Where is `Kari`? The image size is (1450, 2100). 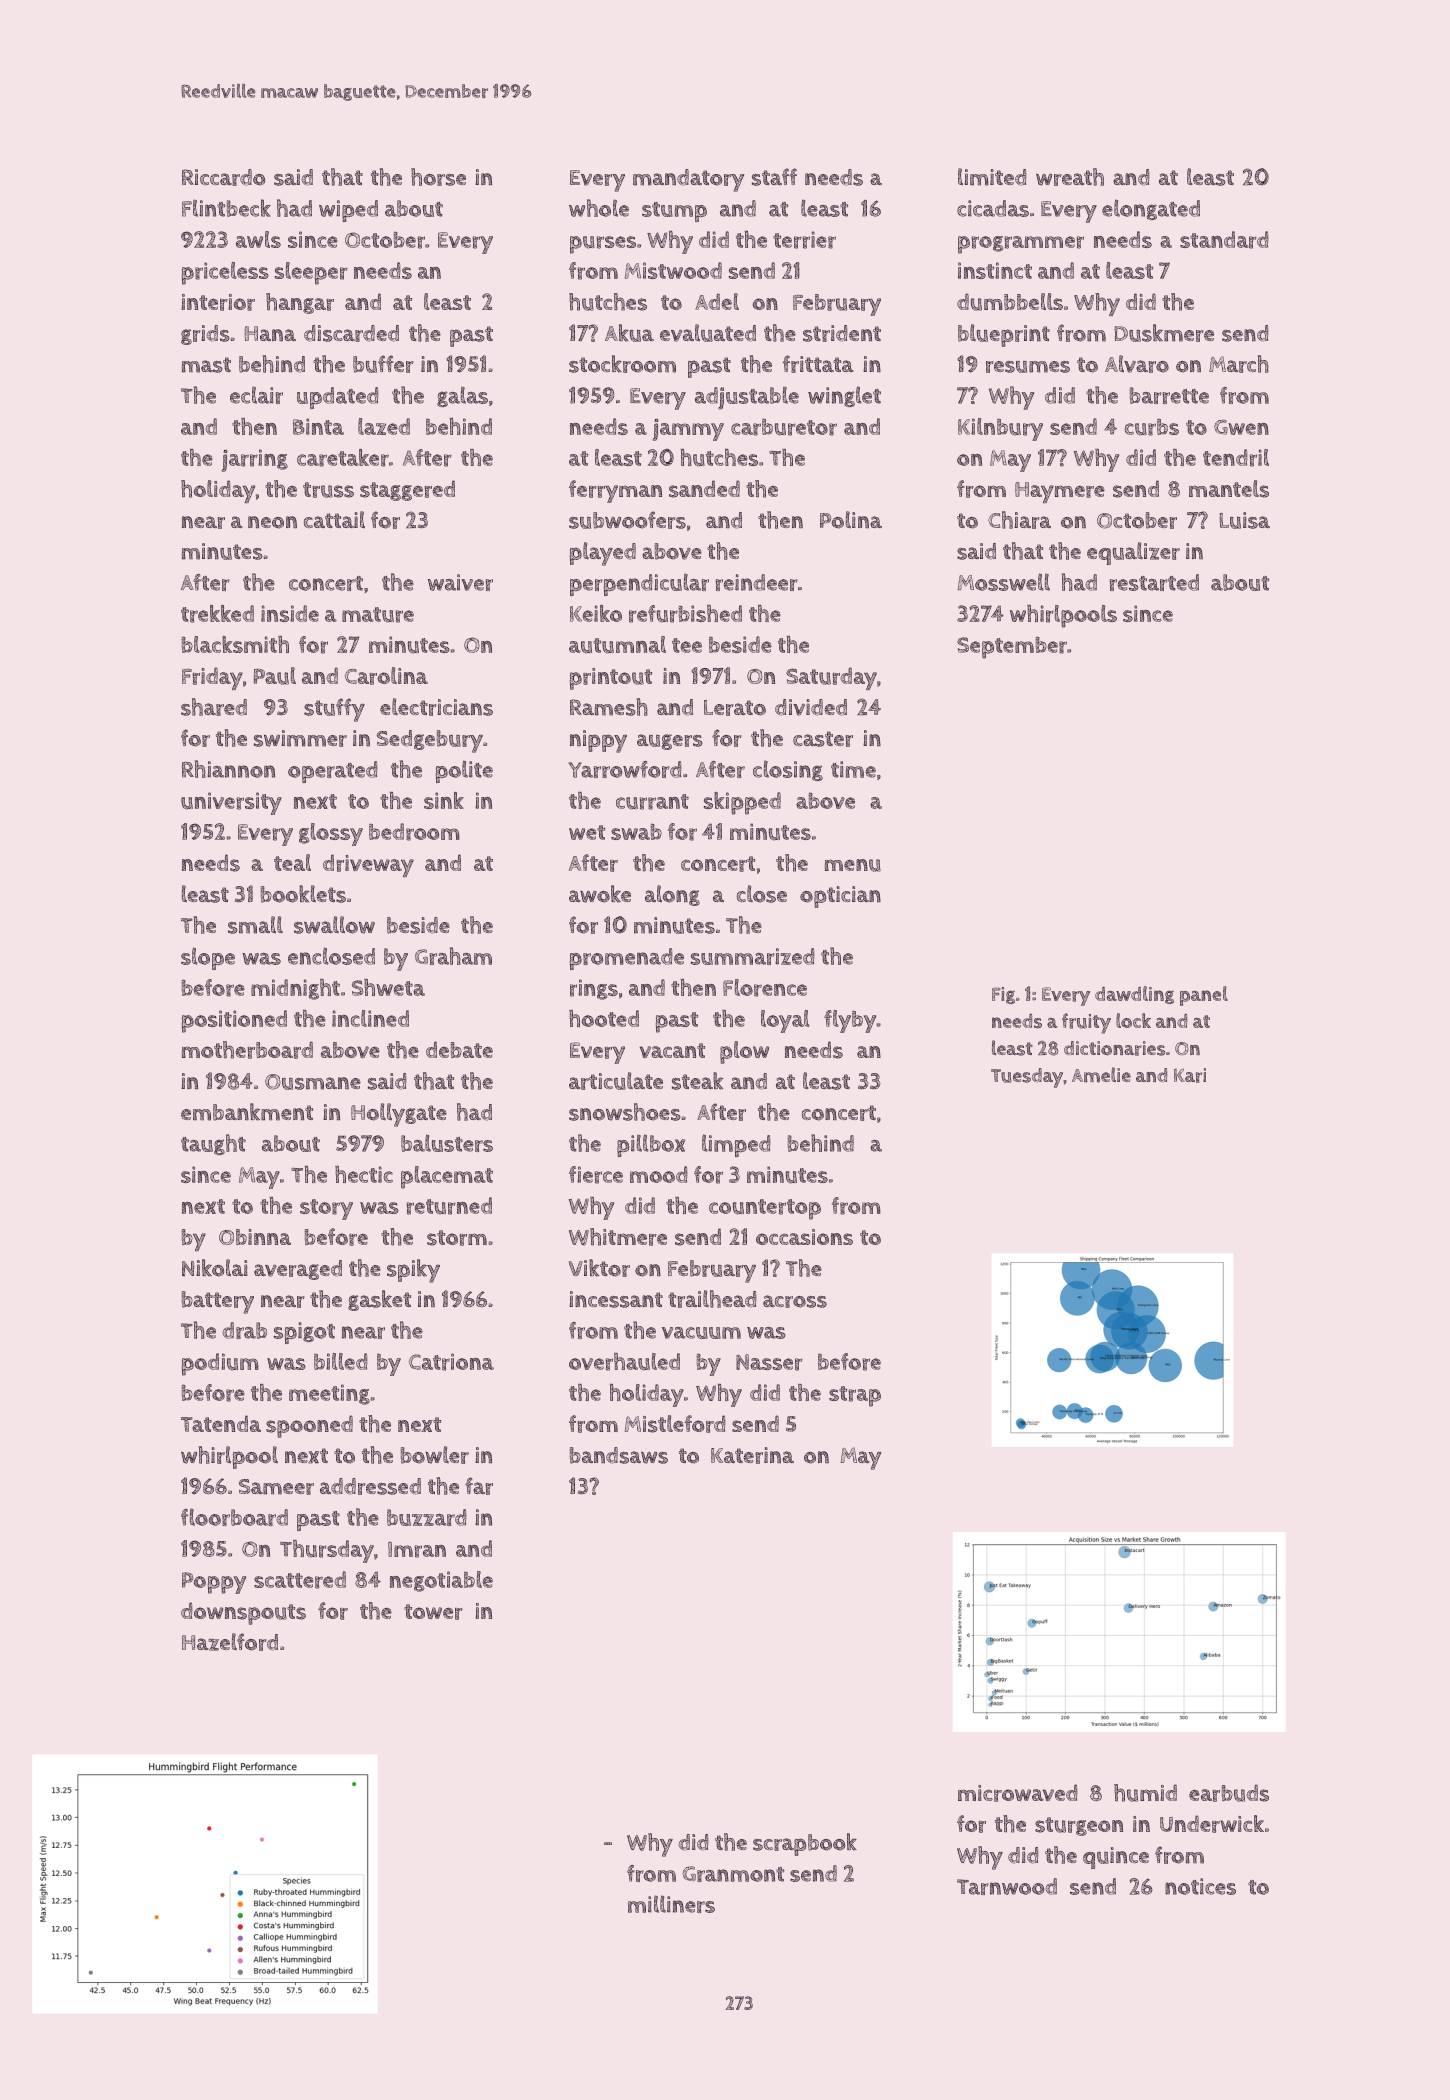 Kari is located at coordinates (1190, 1075).
